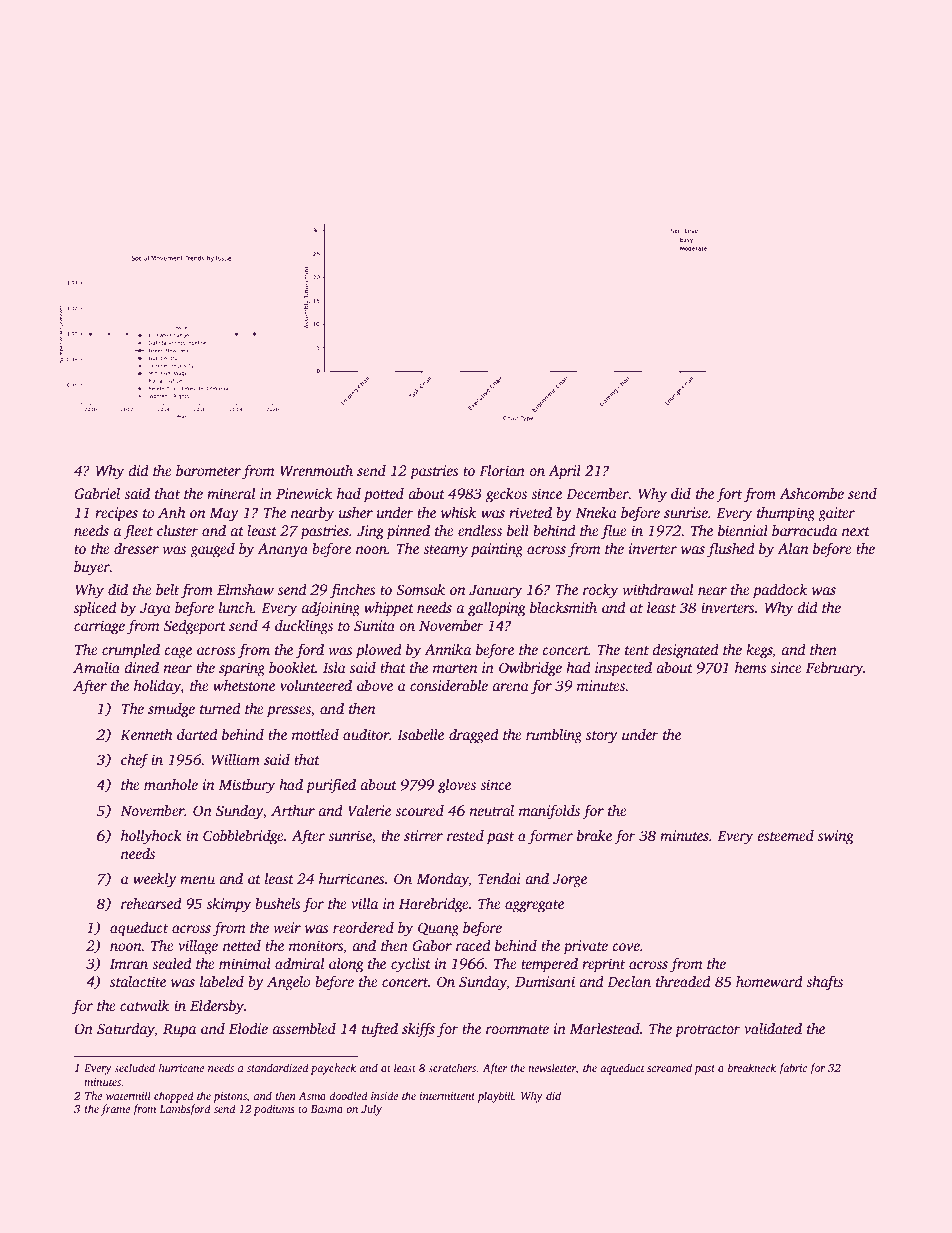  I want to click on shafts, so click(824, 983).
